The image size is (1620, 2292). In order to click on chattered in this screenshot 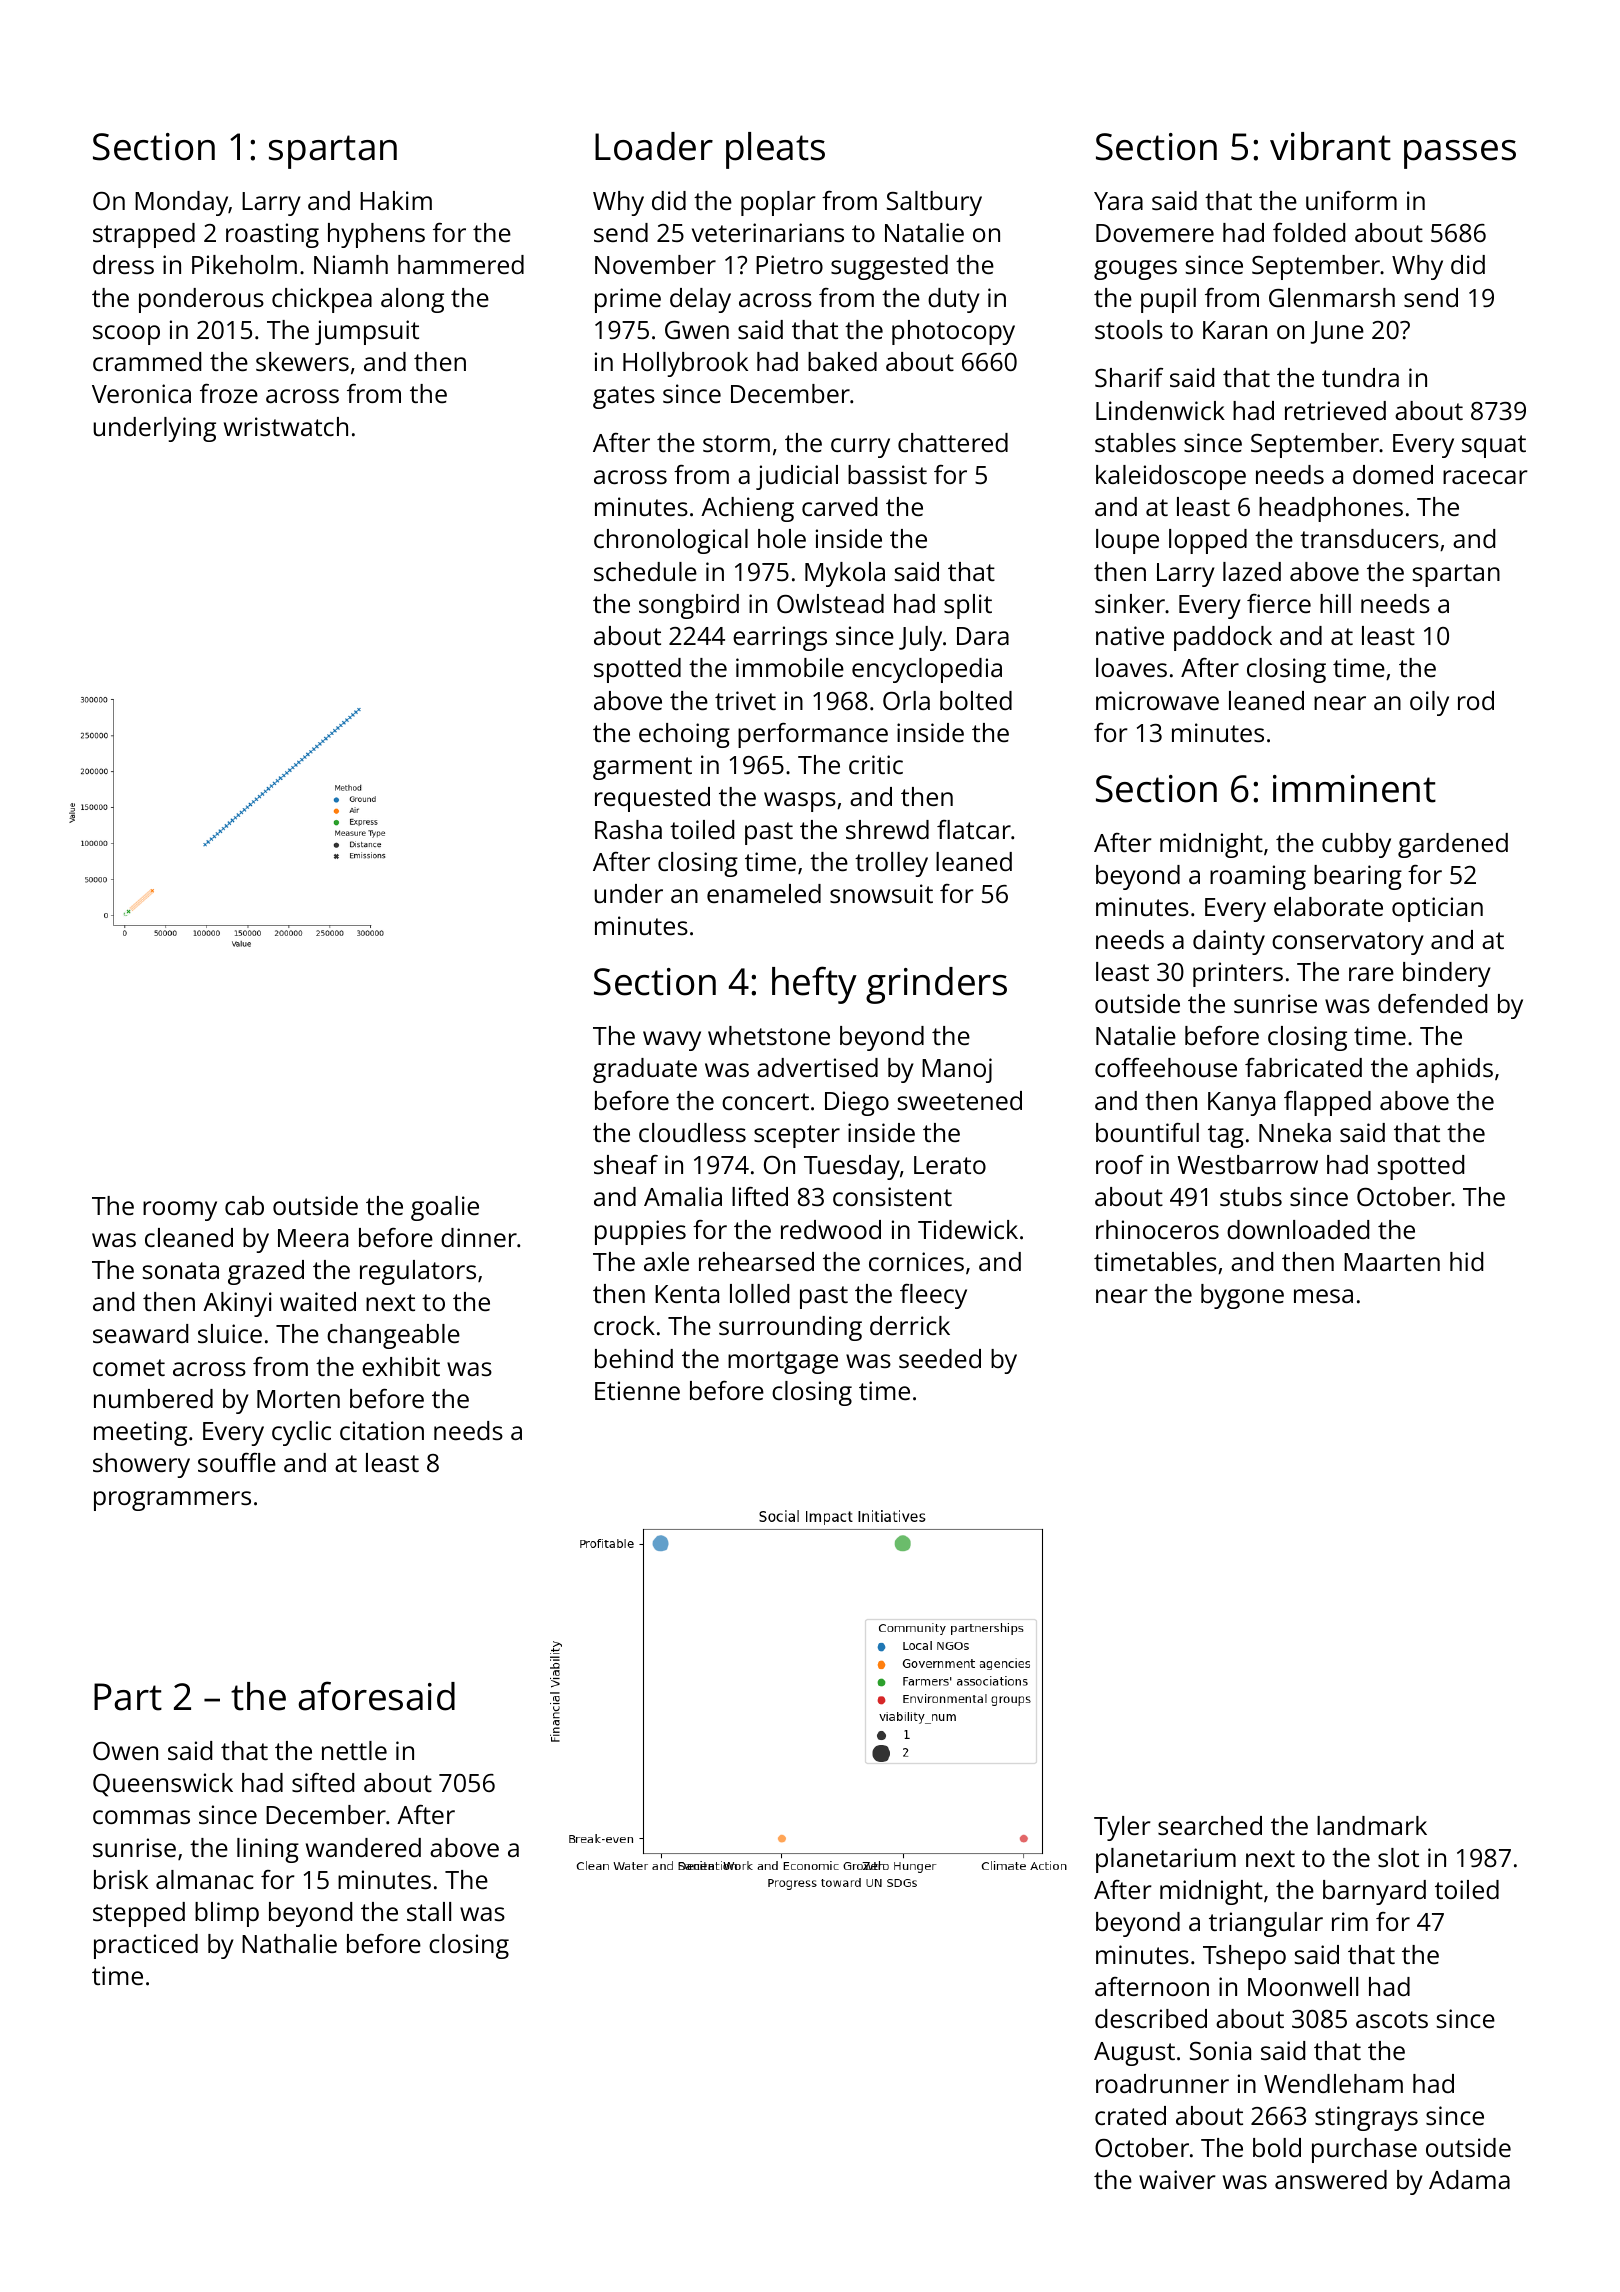, I will do `click(953, 442)`.
